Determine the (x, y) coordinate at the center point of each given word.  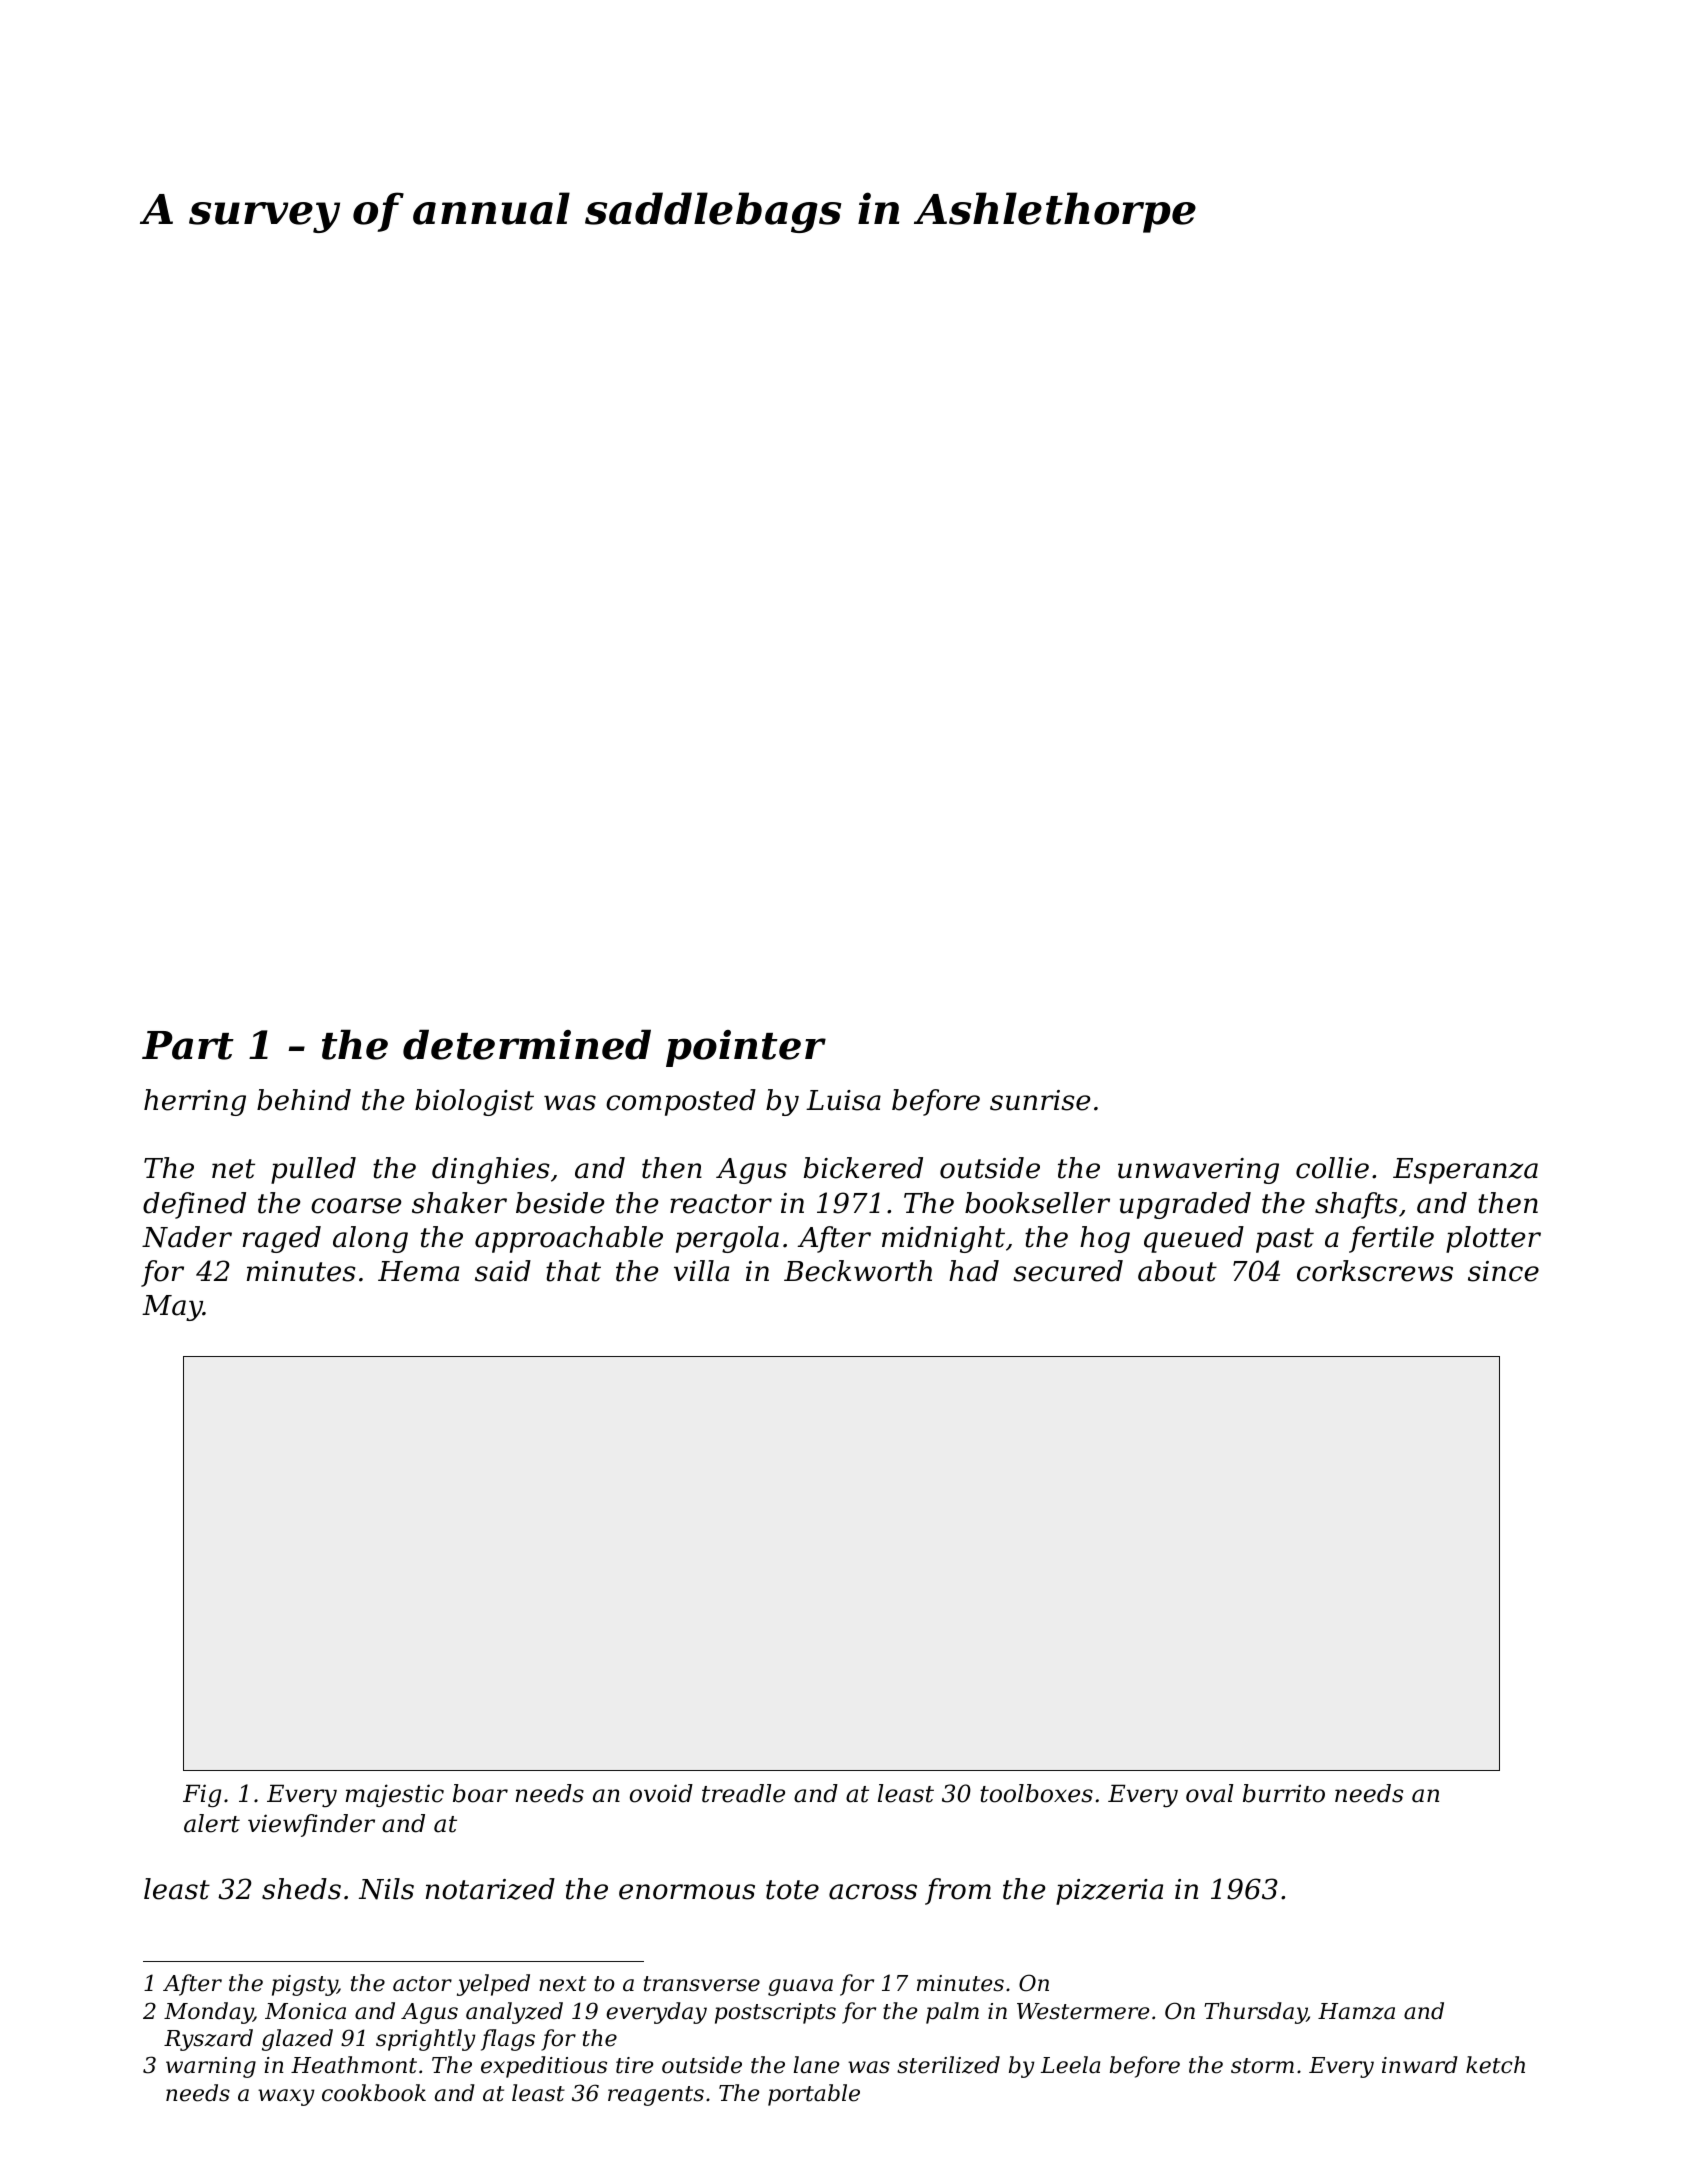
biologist (474, 1102)
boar (480, 1793)
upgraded (1185, 1205)
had (974, 1271)
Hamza (1356, 2011)
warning (211, 2067)
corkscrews (1375, 1271)
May (172, 1308)
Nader (187, 1237)
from (958, 1891)
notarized (490, 1889)
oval (1209, 1793)
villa (701, 1271)
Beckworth (858, 1271)
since (1503, 1271)
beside (560, 1203)
